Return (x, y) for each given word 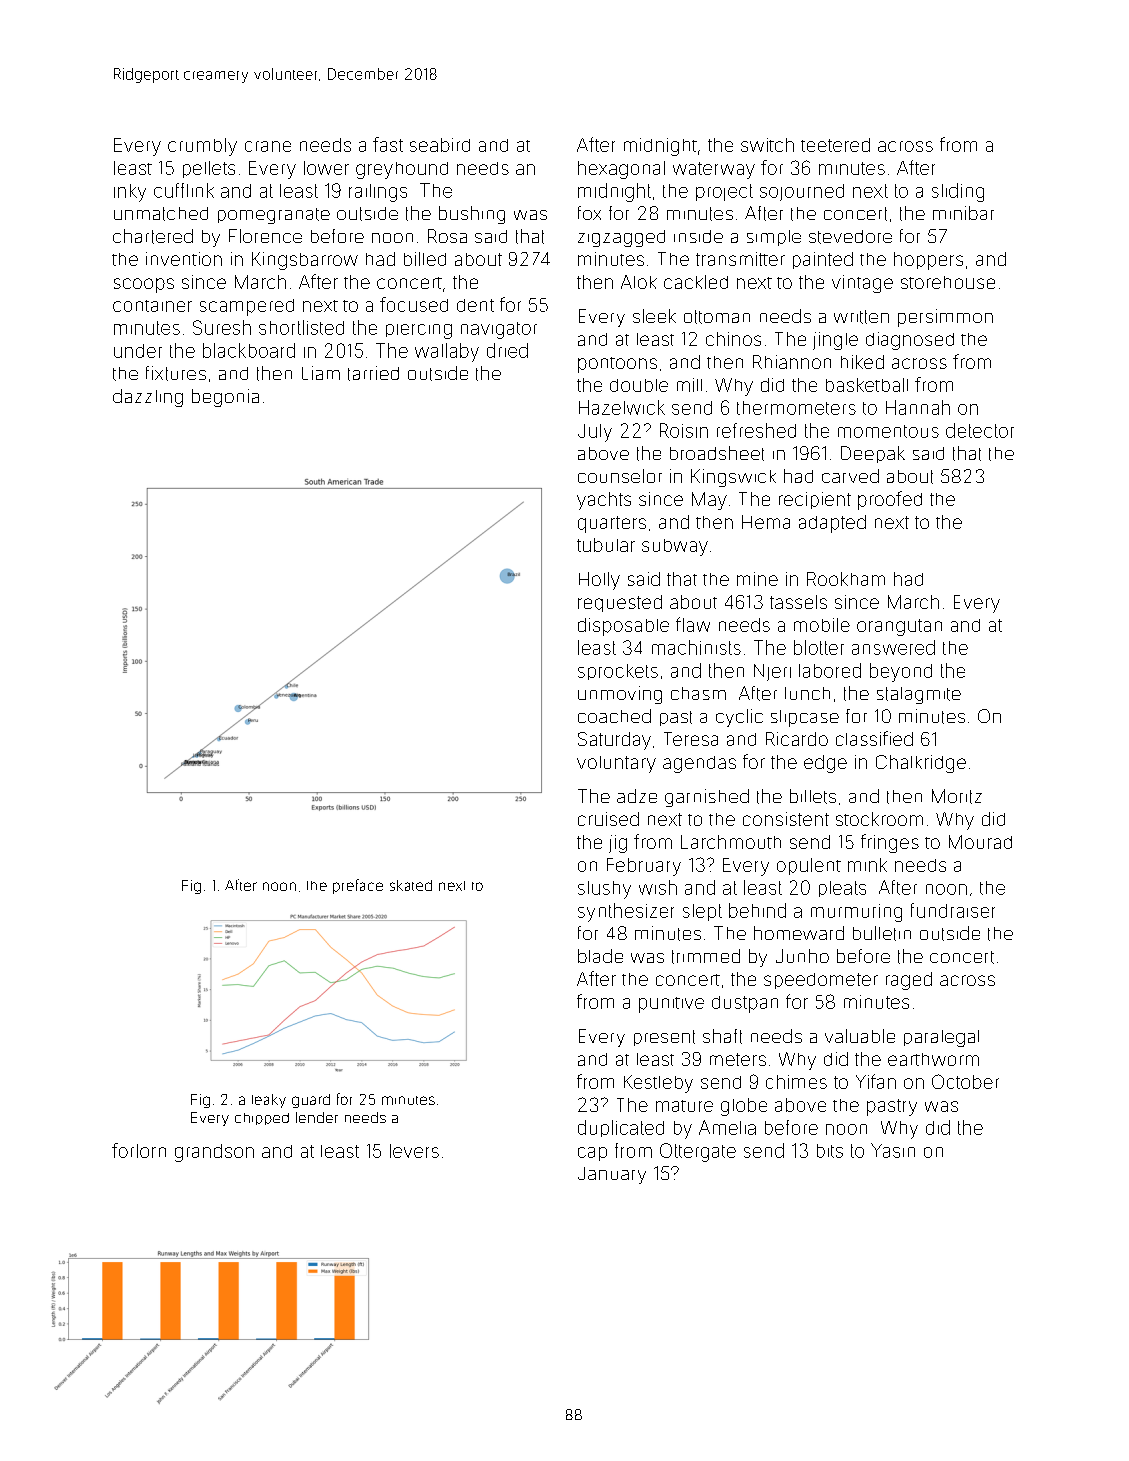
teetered (835, 145)
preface (358, 886)
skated (411, 885)
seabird (440, 145)
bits (830, 1151)
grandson (214, 1153)
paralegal (941, 1038)
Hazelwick (622, 407)
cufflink (184, 190)
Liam (321, 373)
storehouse (948, 282)
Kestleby (658, 1084)
